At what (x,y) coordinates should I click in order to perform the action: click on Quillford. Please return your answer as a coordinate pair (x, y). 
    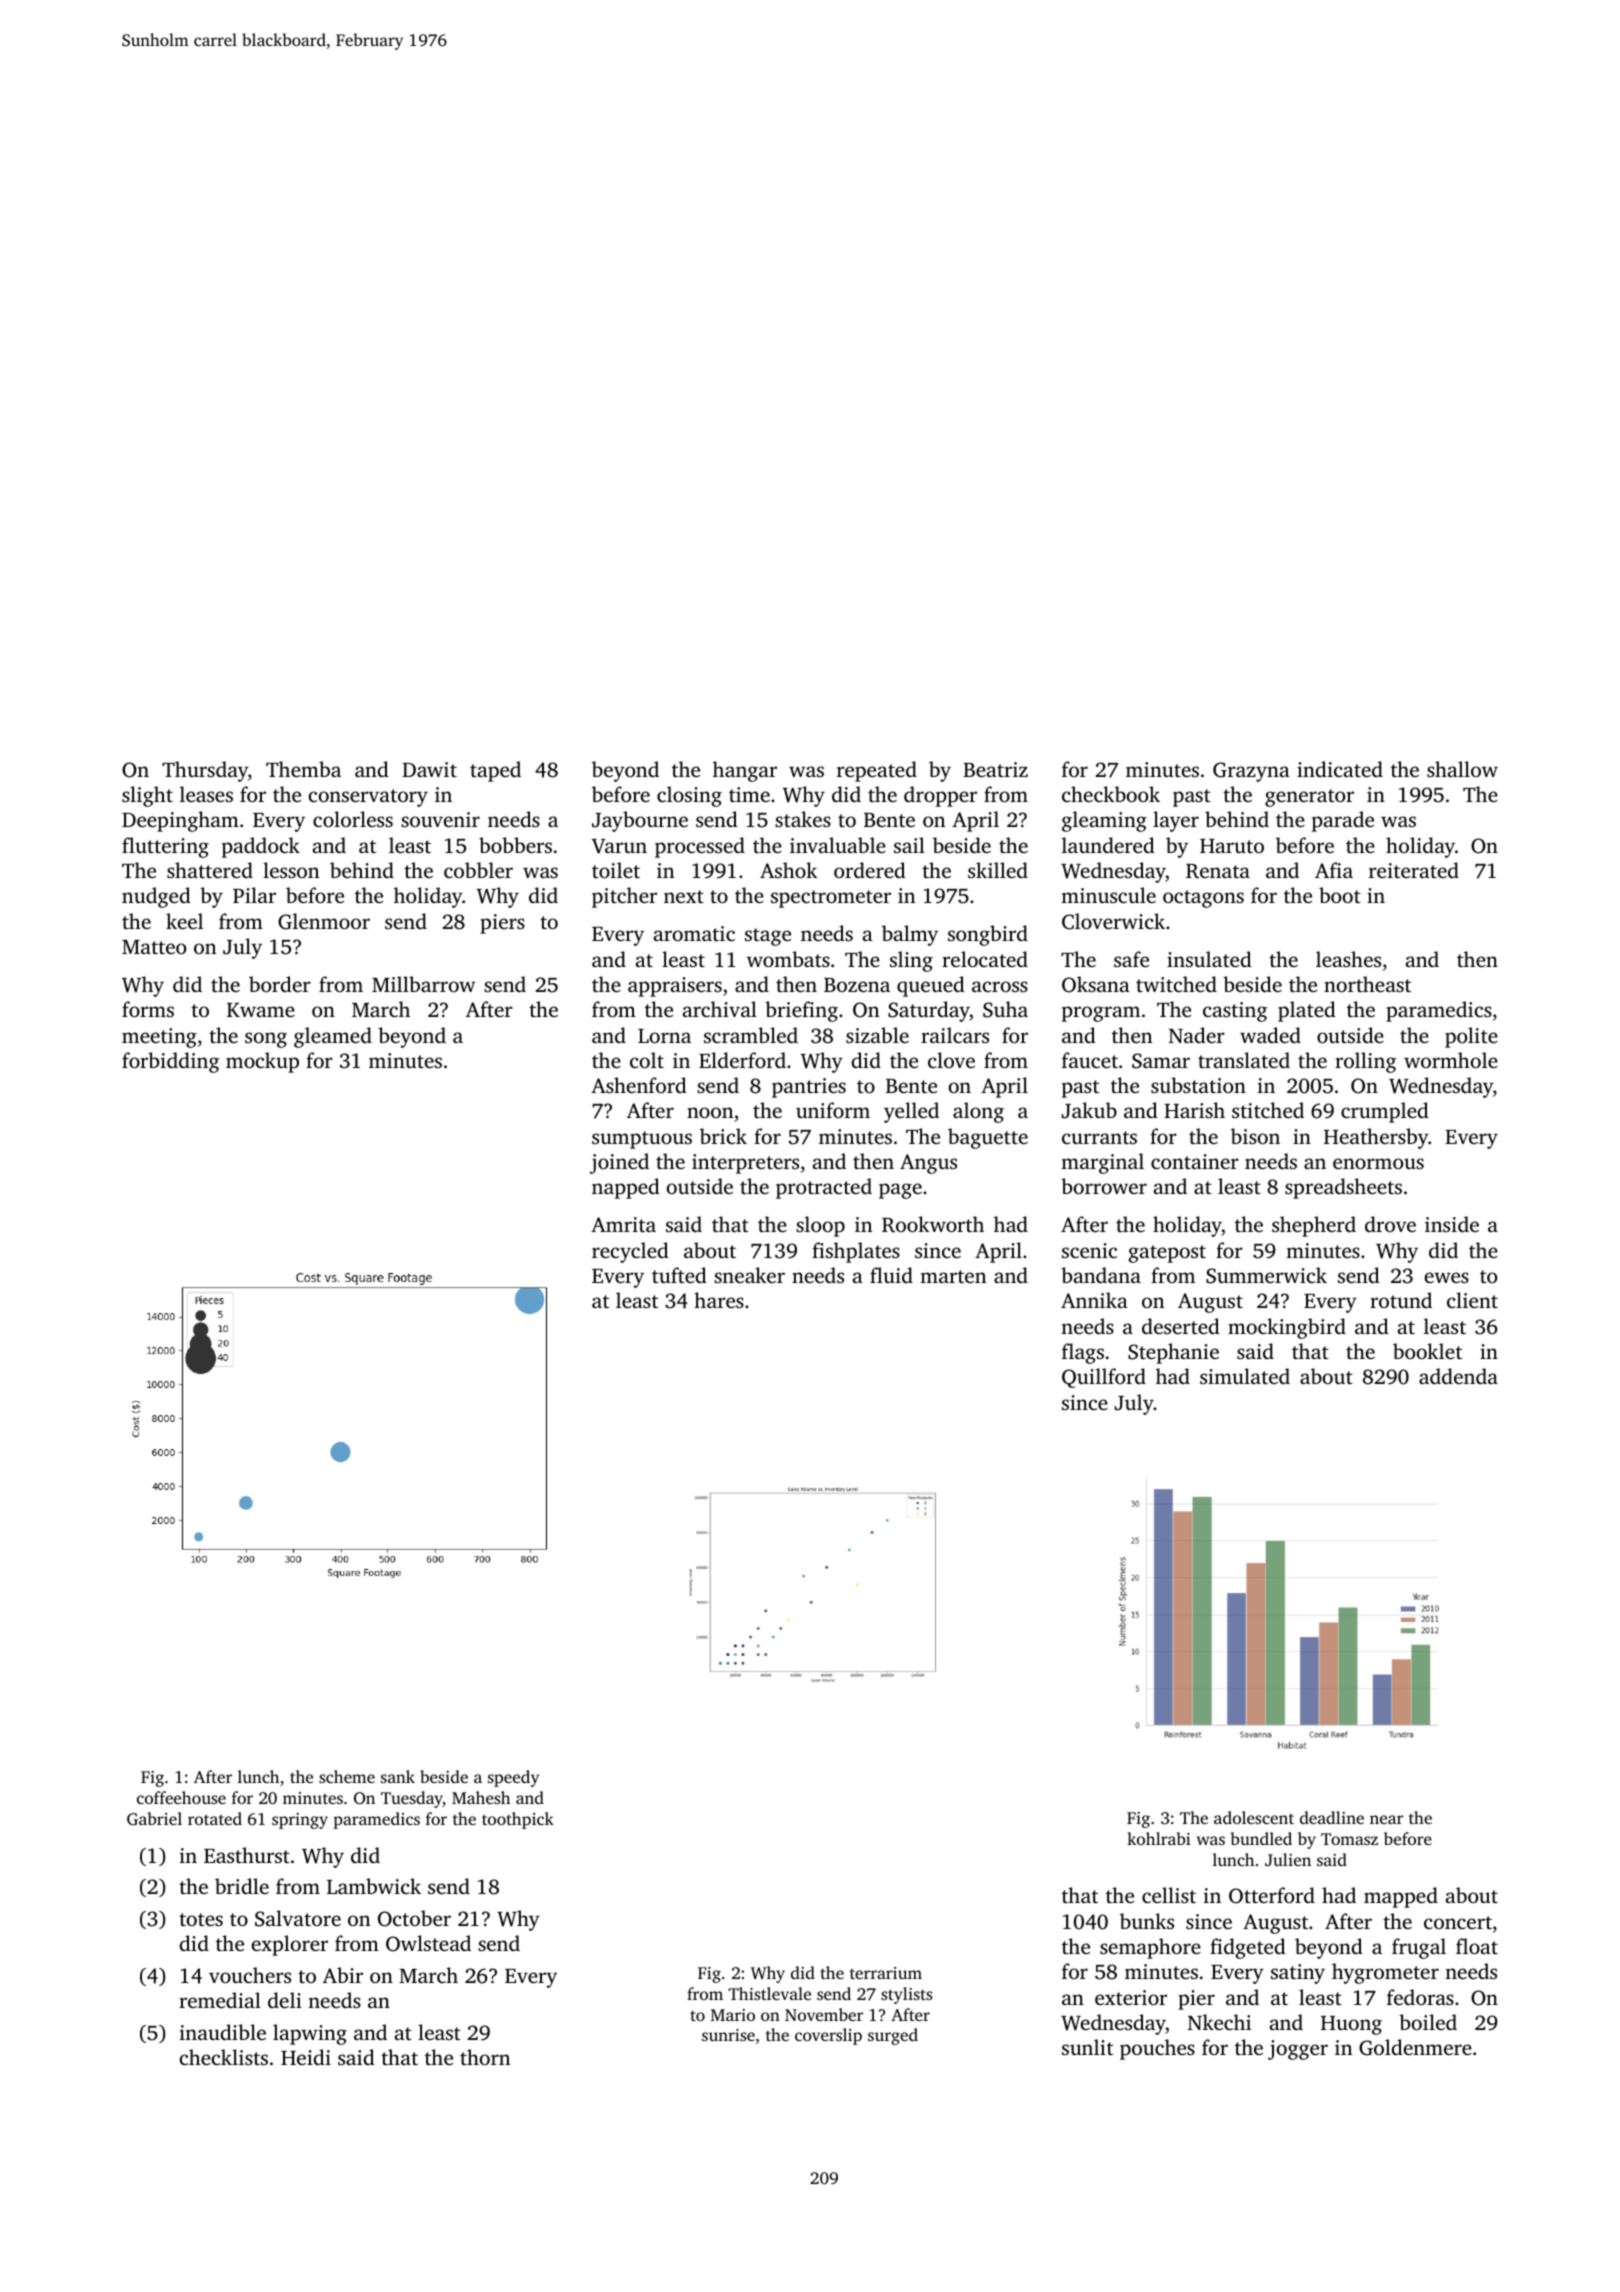
    Looking at the image, I should click on (1104, 1378).
